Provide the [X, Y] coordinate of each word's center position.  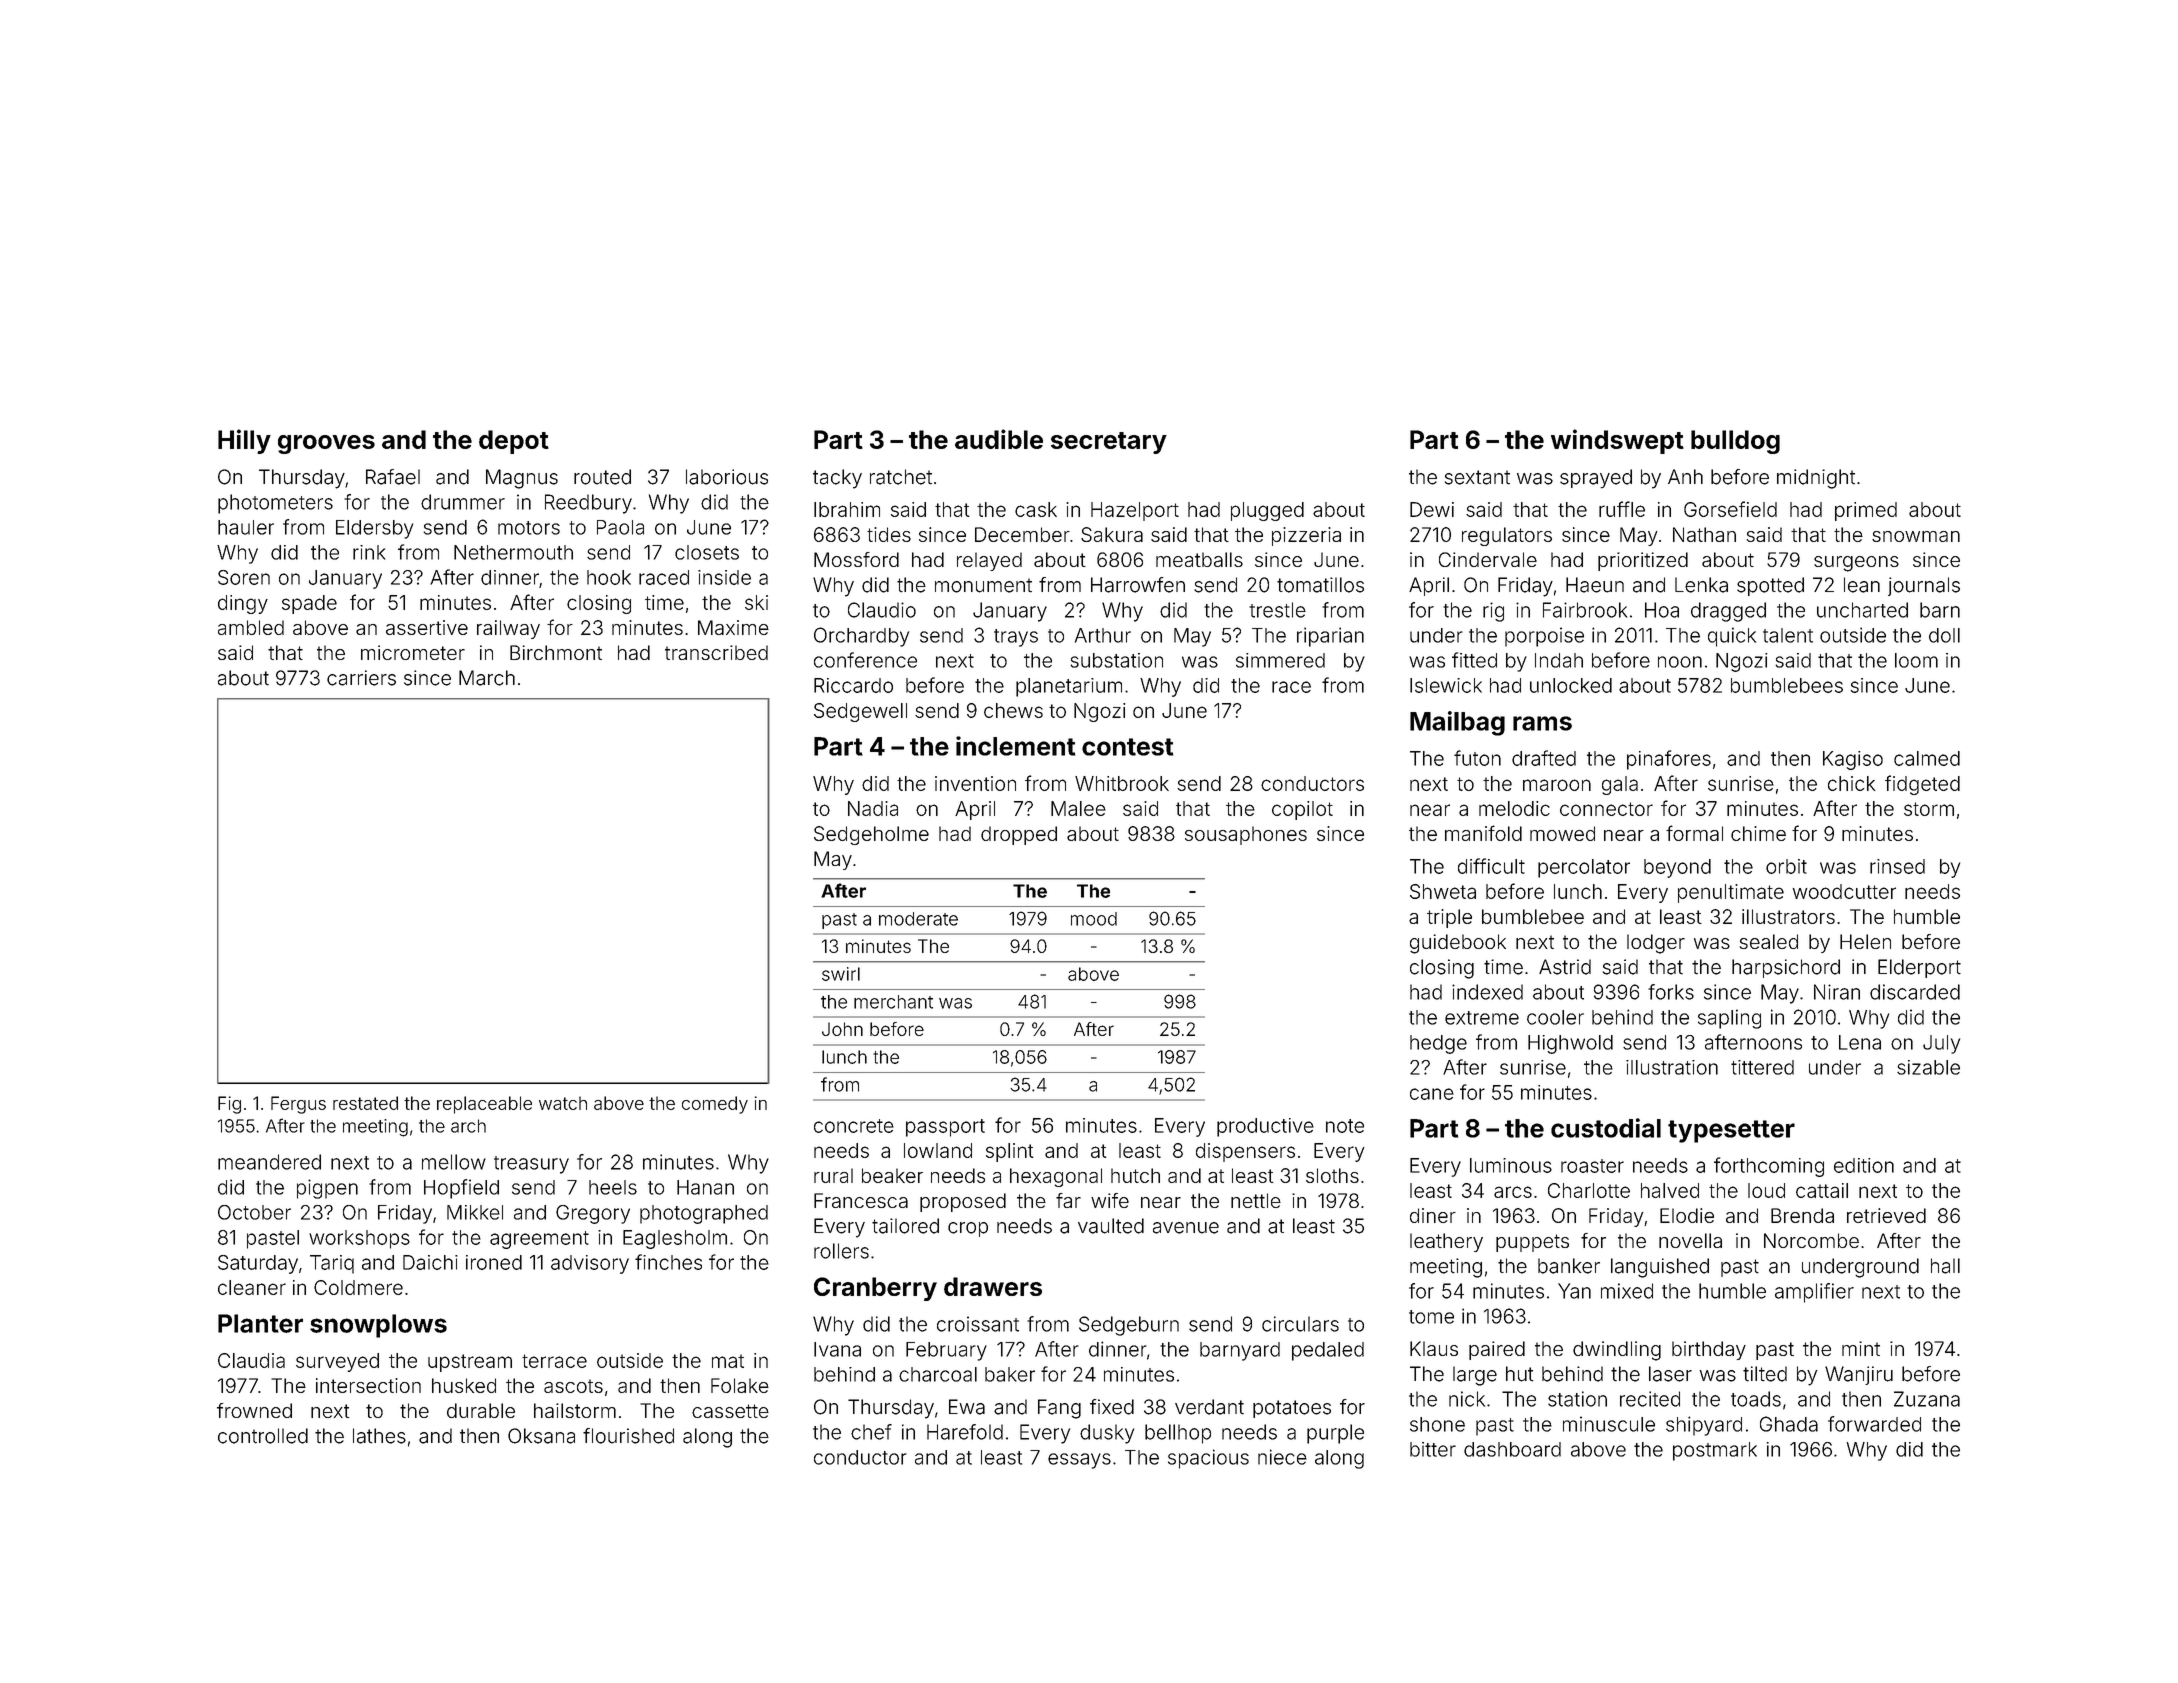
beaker [892, 1175]
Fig [229, 1105]
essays [1079, 1461]
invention [975, 783]
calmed [1927, 758]
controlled [263, 1436]
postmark [1715, 1451]
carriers [361, 678]
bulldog [1735, 442]
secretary [1109, 443]
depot [514, 442]
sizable [1928, 1067]
